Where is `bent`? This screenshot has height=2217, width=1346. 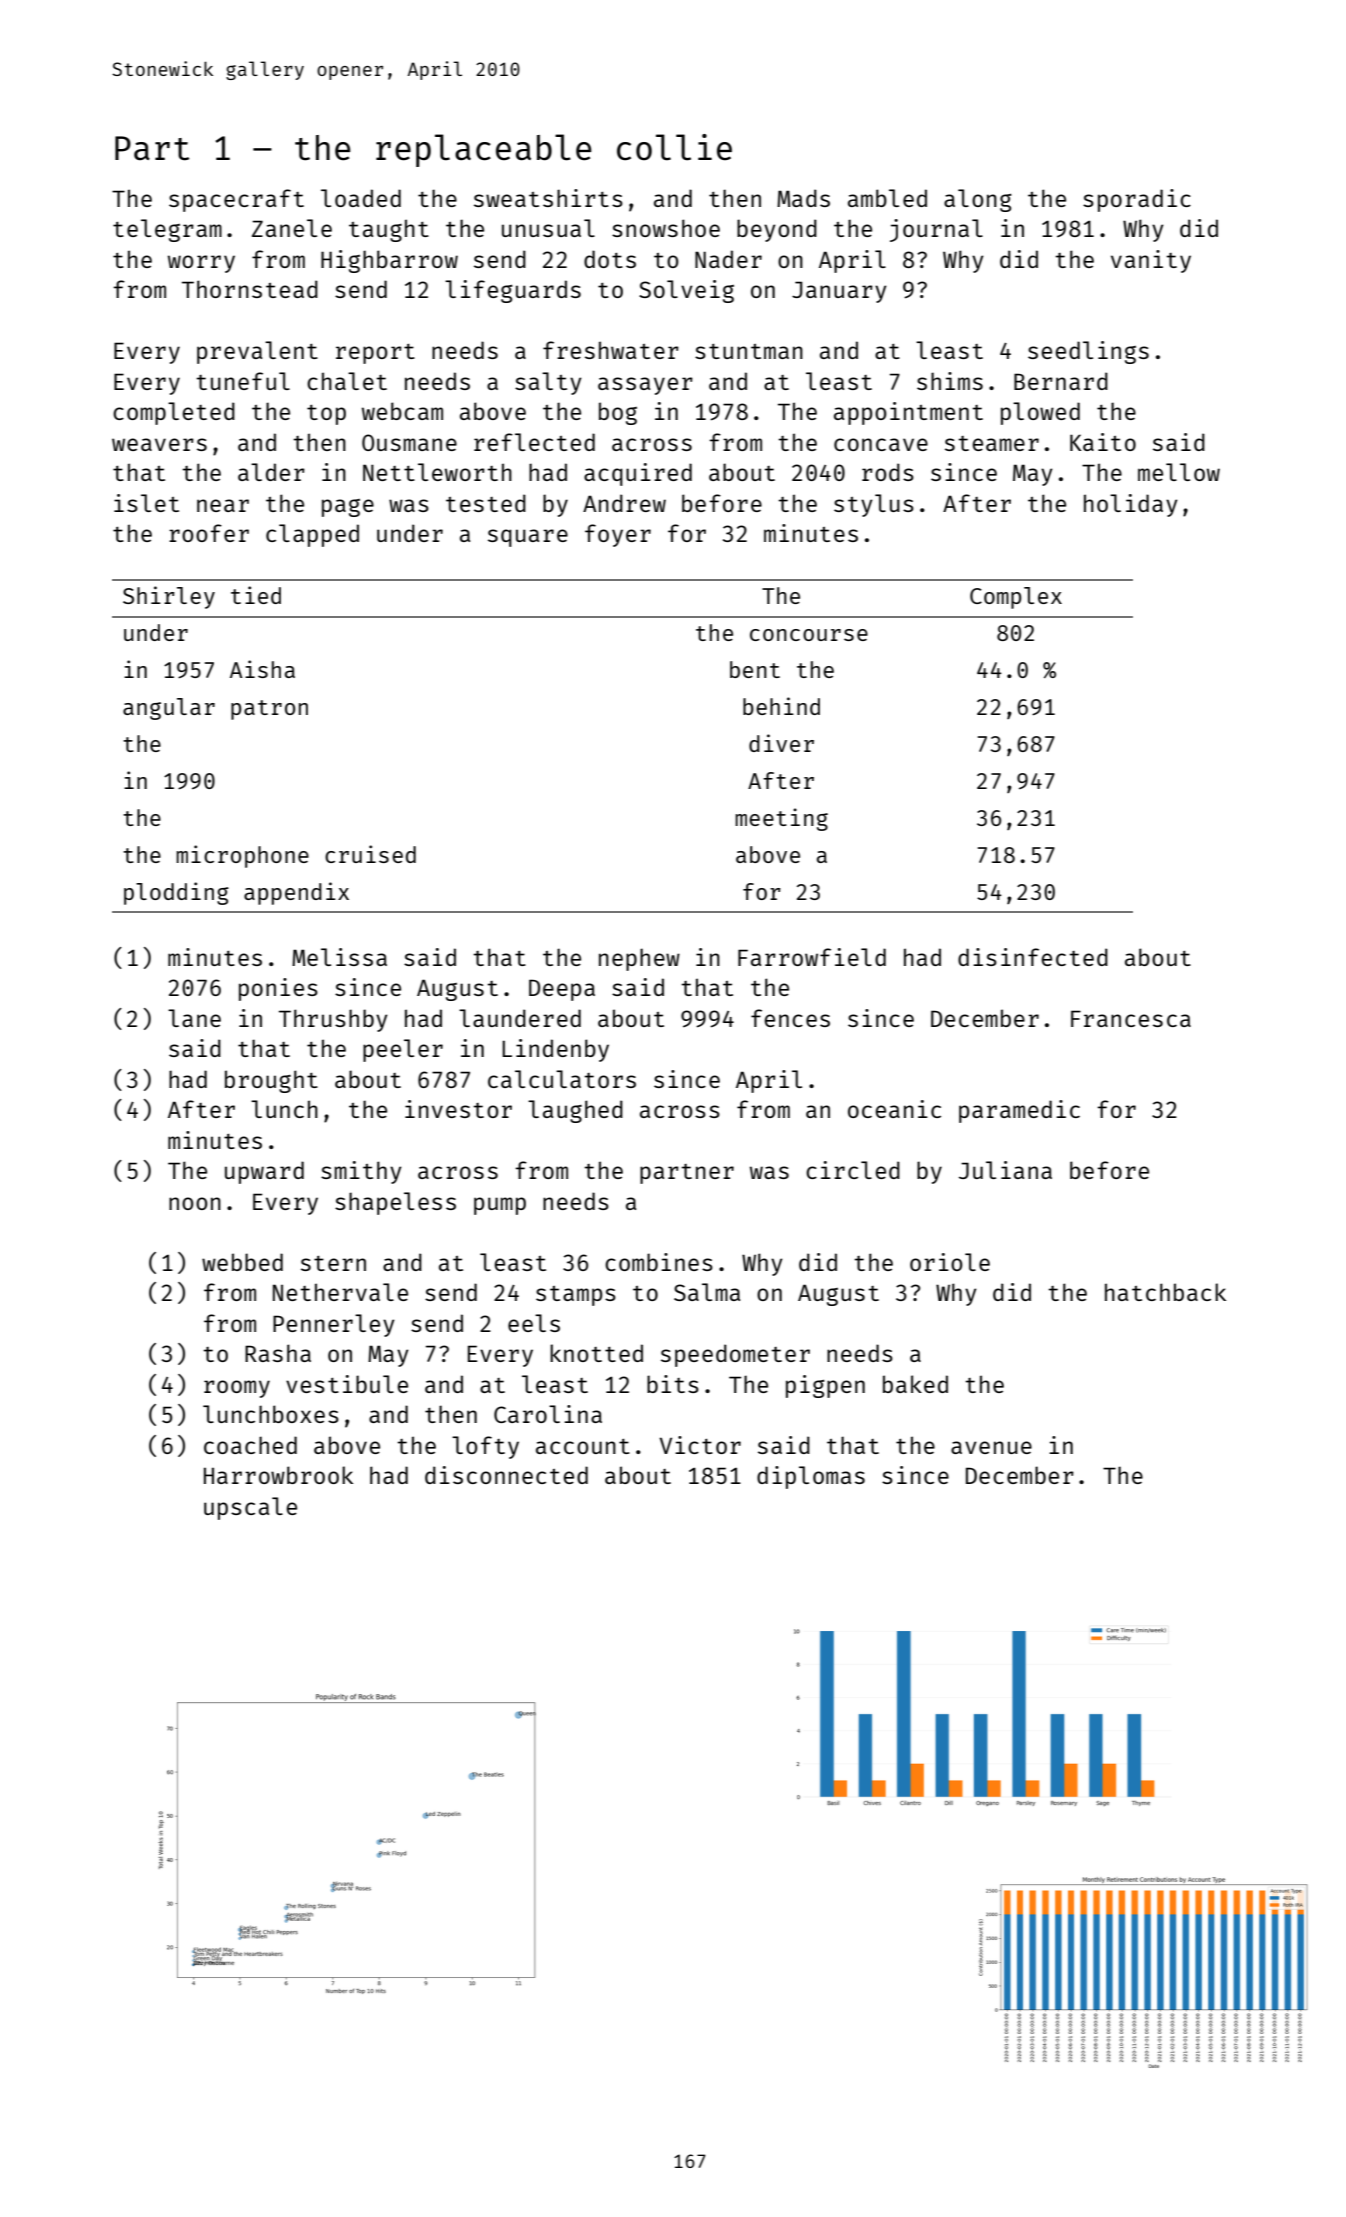 bent is located at coordinates (755, 669).
